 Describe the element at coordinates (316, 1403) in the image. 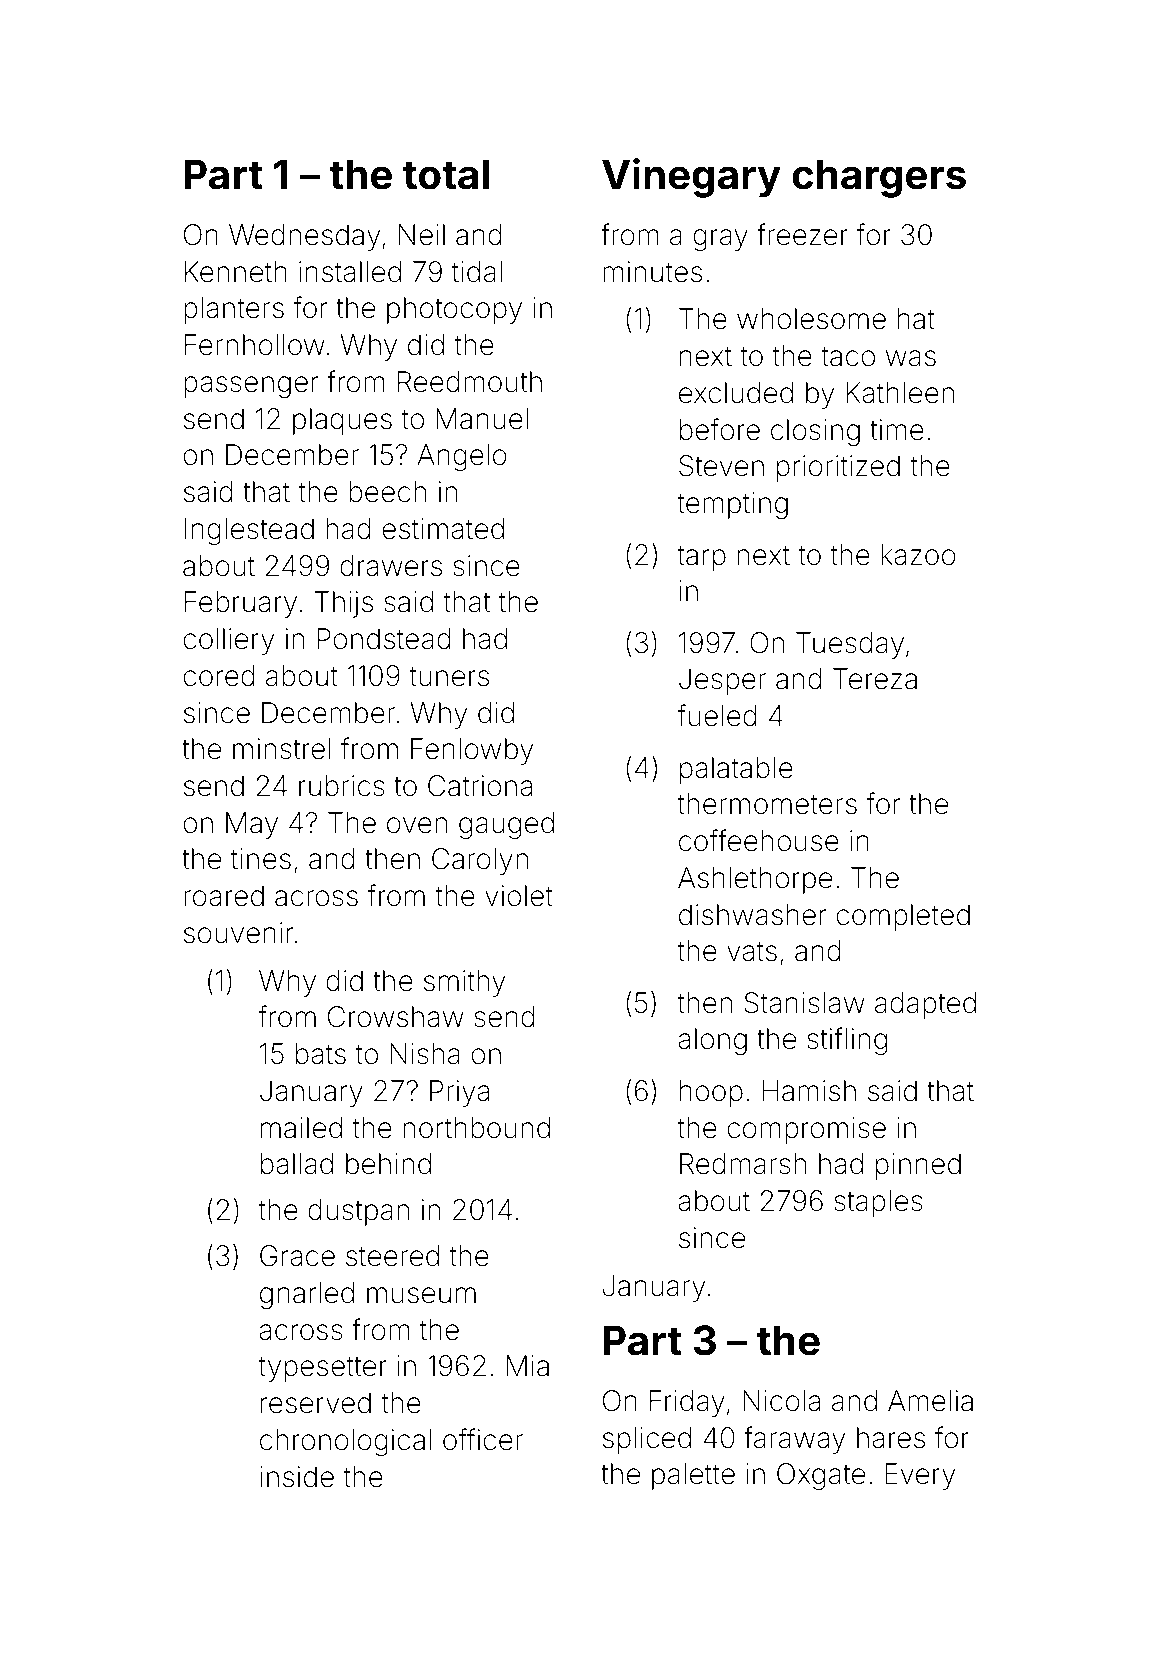

I see `reserved` at that location.
